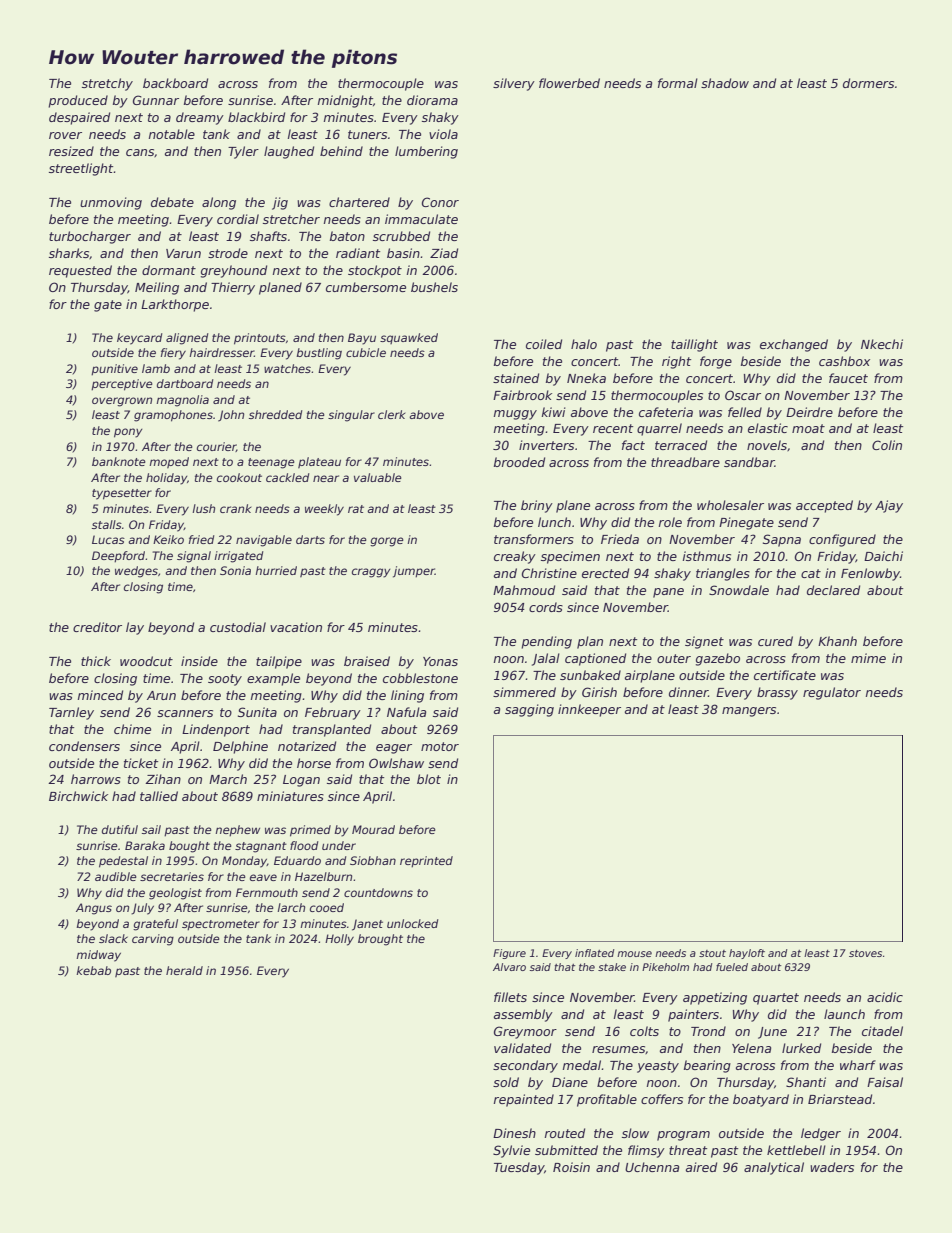 Image resolution: width=952 pixels, height=1233 pixels. I want to click on shadow, so click(725, 83).
